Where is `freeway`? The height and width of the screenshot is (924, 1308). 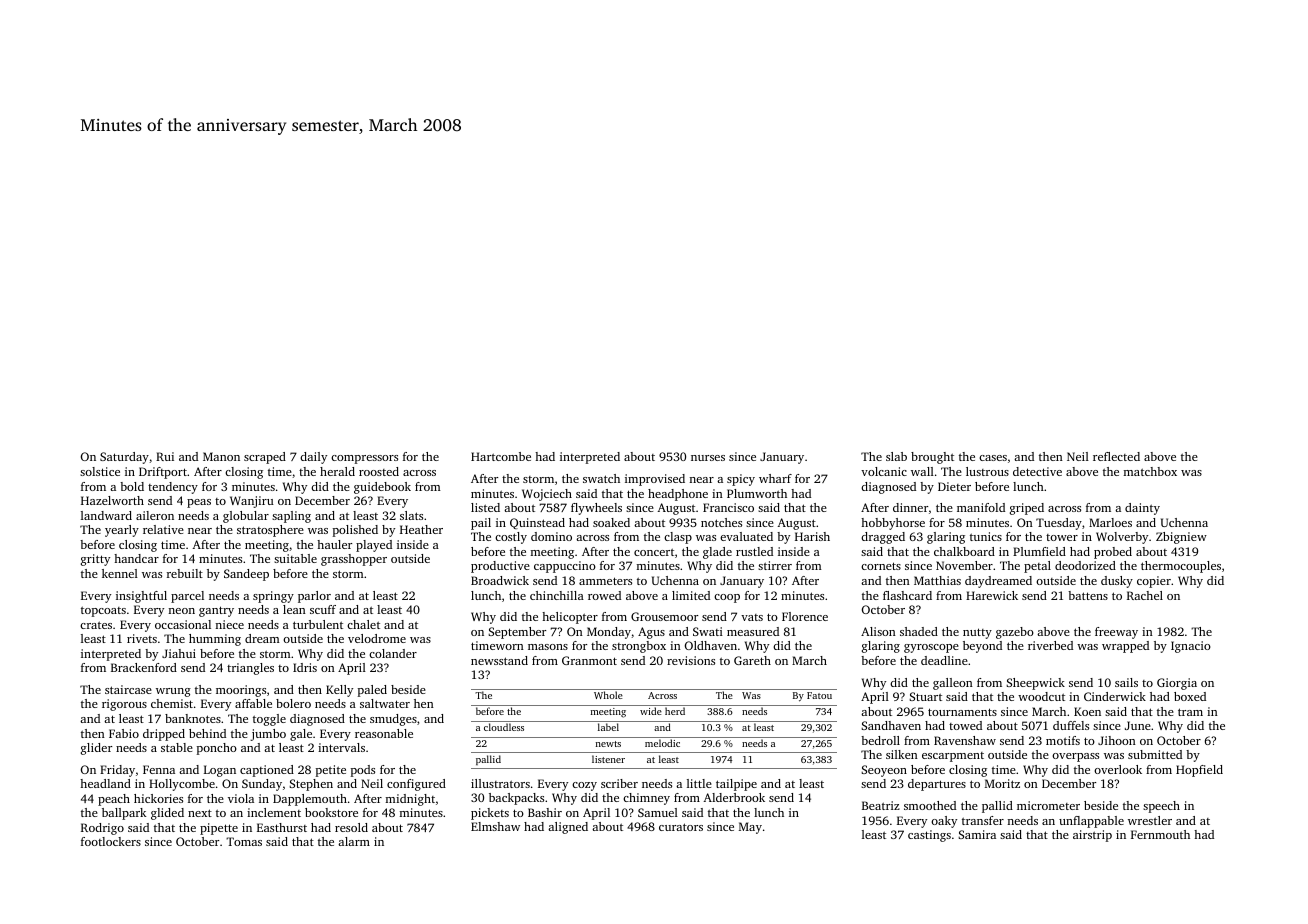
freeway is located at coordinates (1116, 633).
